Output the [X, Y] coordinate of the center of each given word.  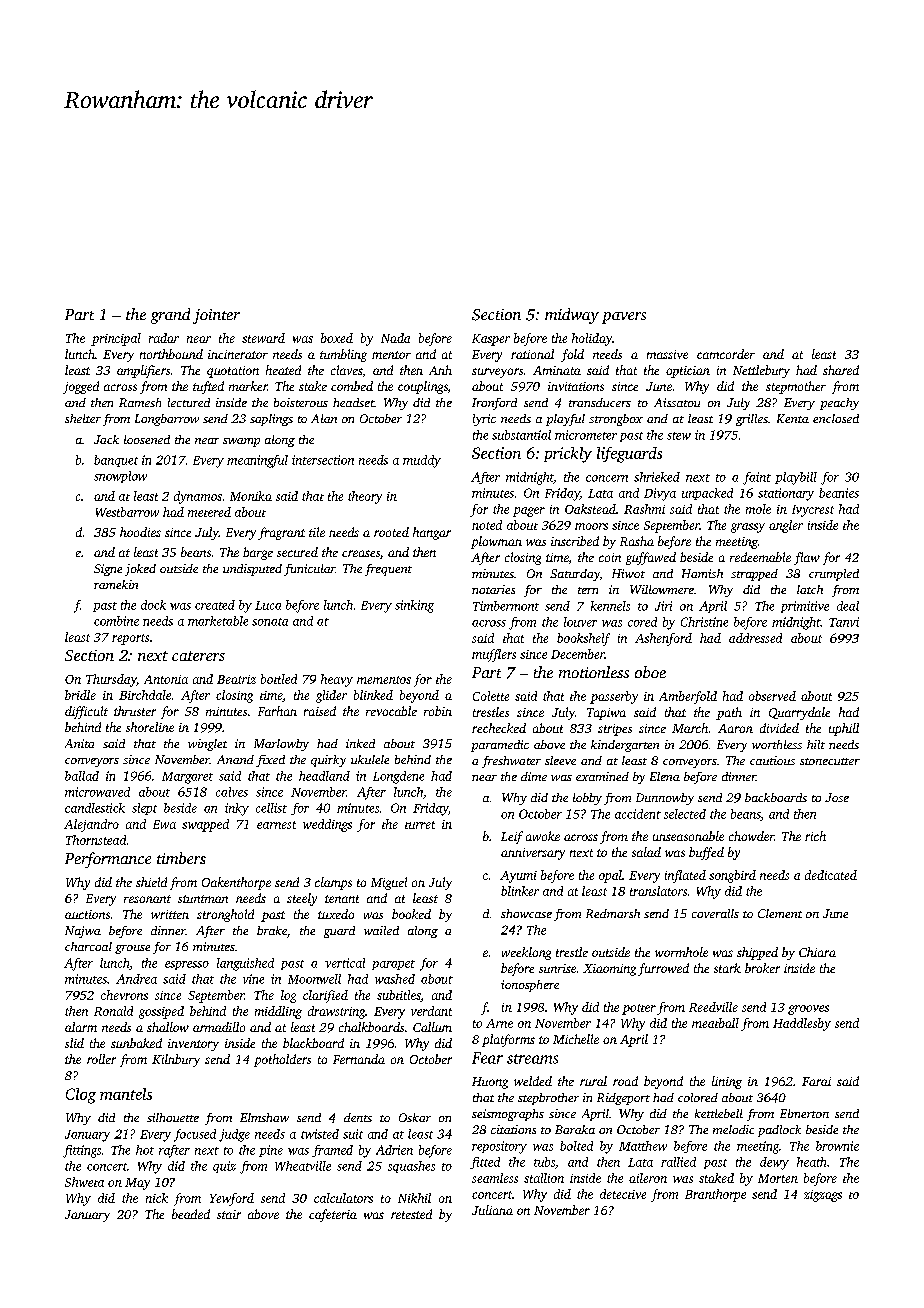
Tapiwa [606, 714]
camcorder [726, 354]
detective [623, 1194]
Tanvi [844, 622]
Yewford [232, 1199]
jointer [216, 316]
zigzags [823, 1196]
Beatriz [236, 679]
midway [572, 316]
